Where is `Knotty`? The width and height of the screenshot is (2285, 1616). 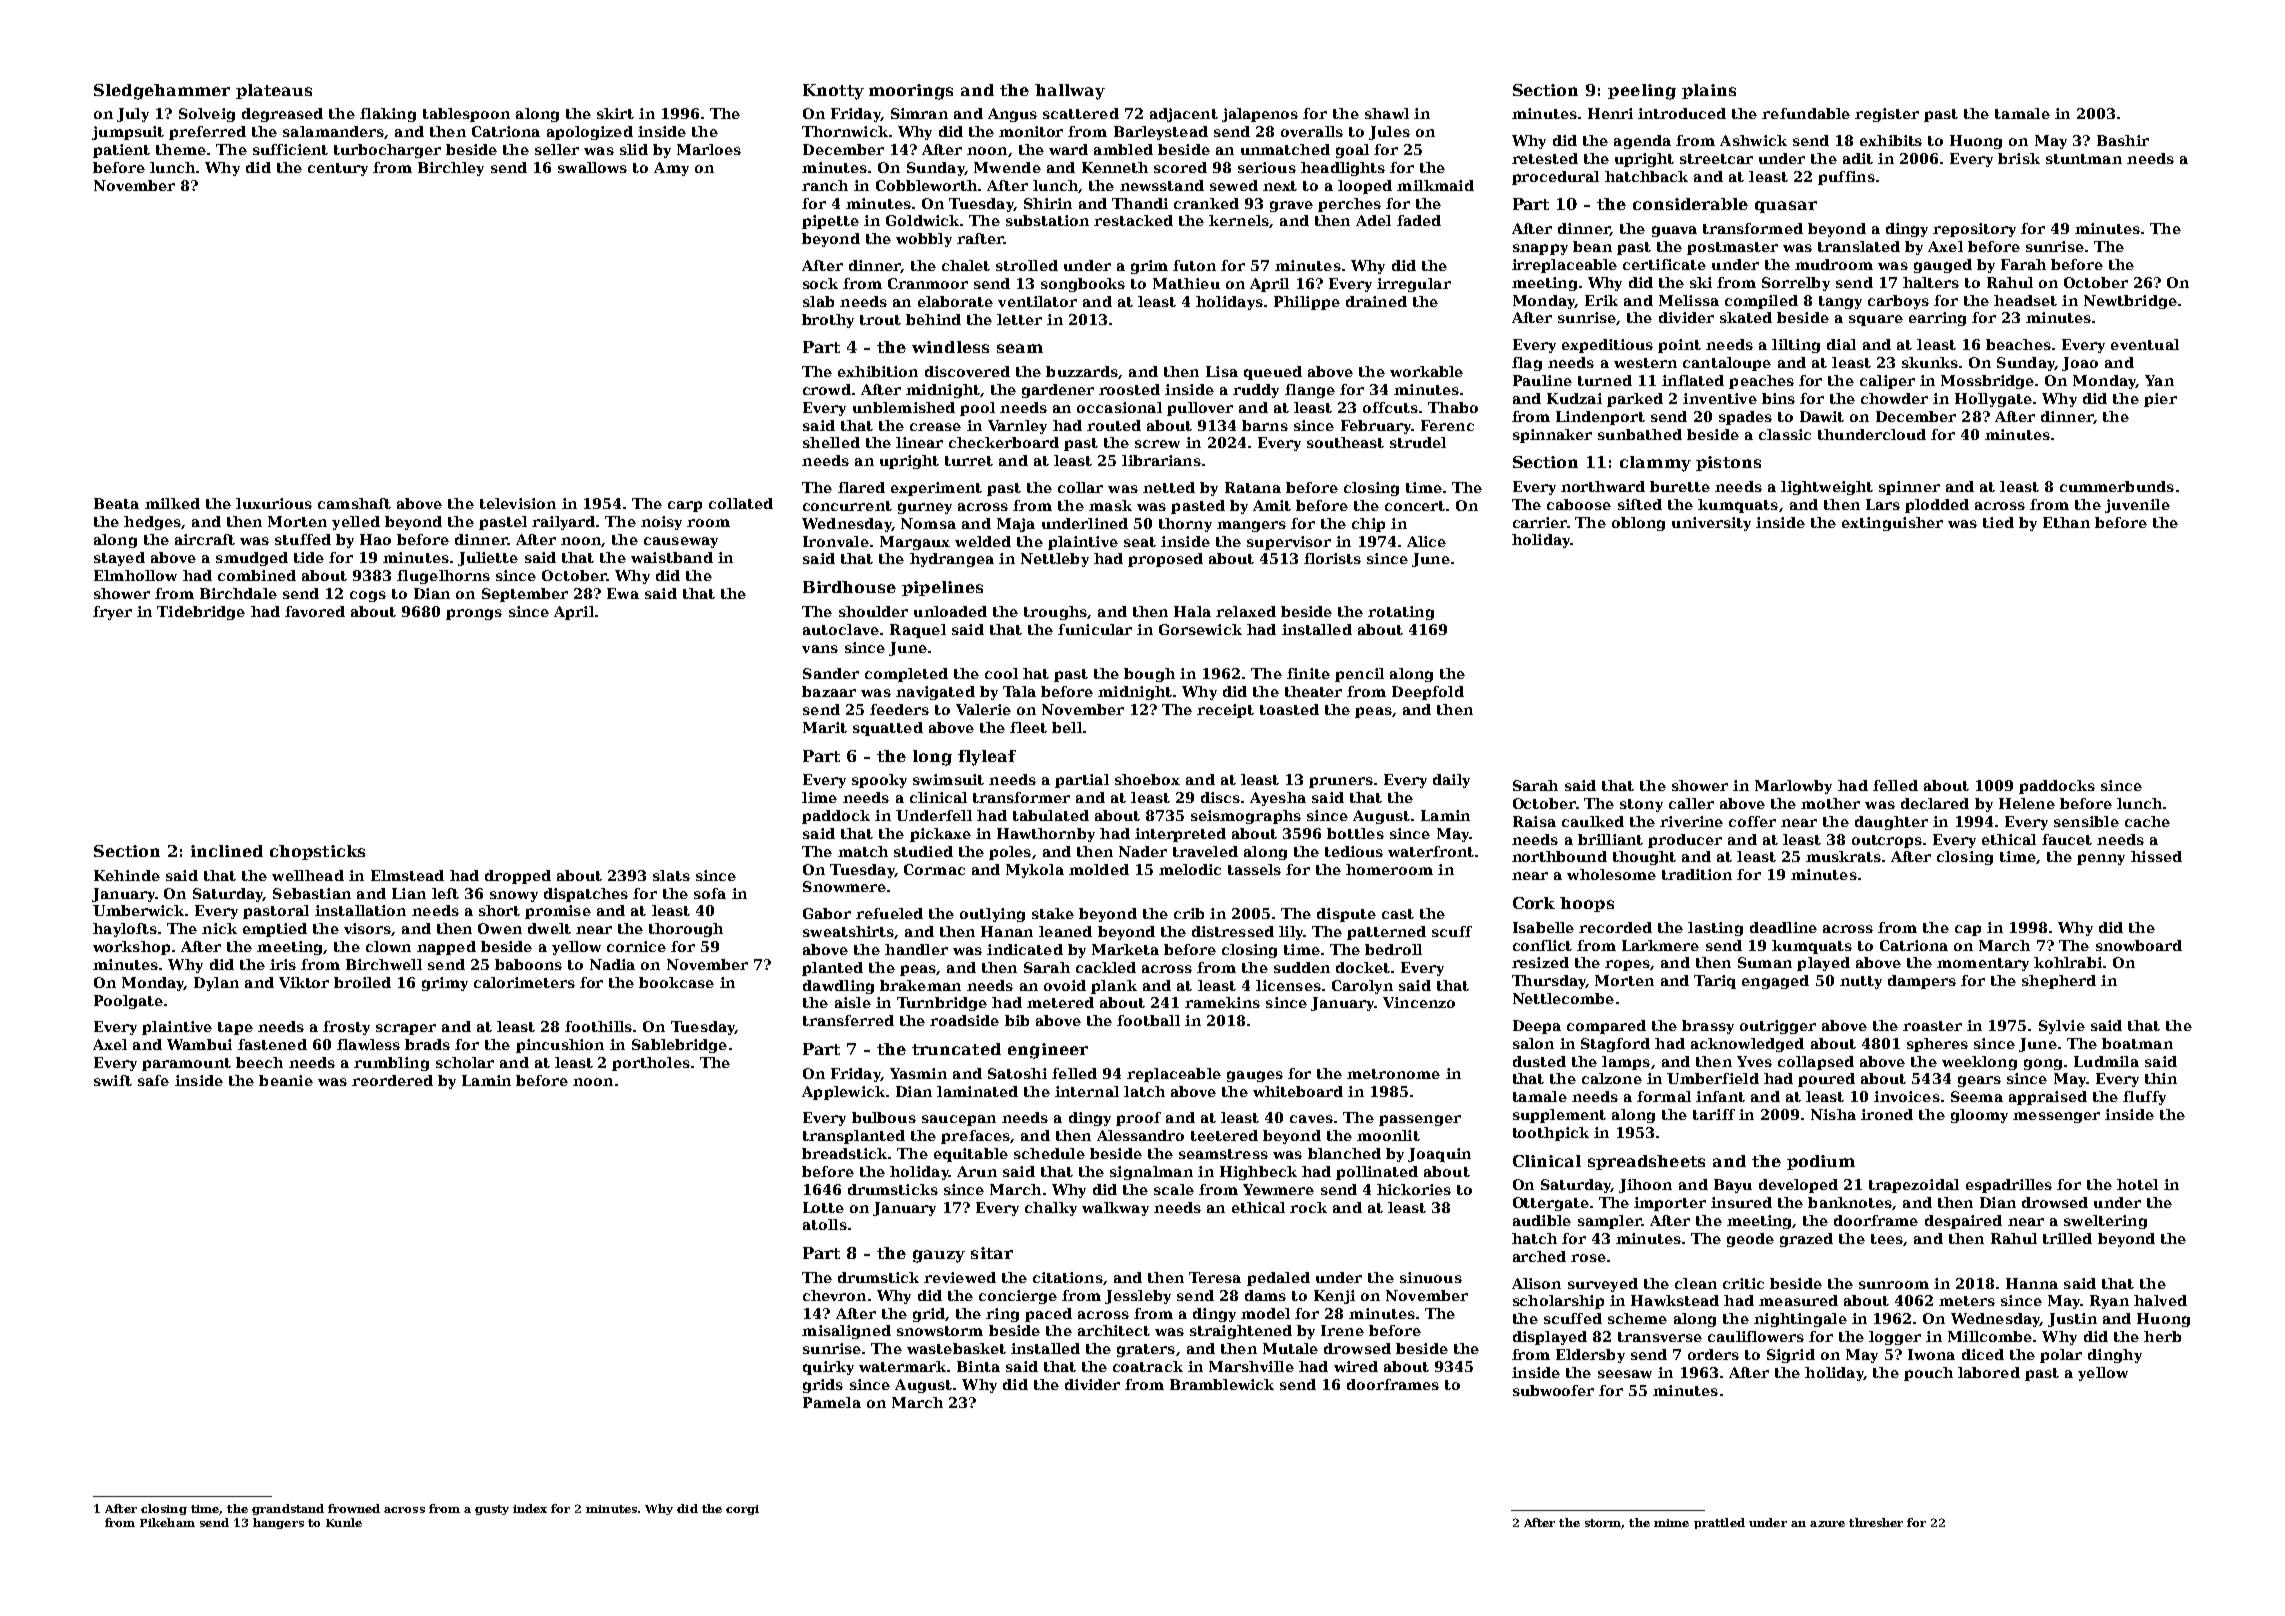 Knotty is located at coordinates (833, 92).
